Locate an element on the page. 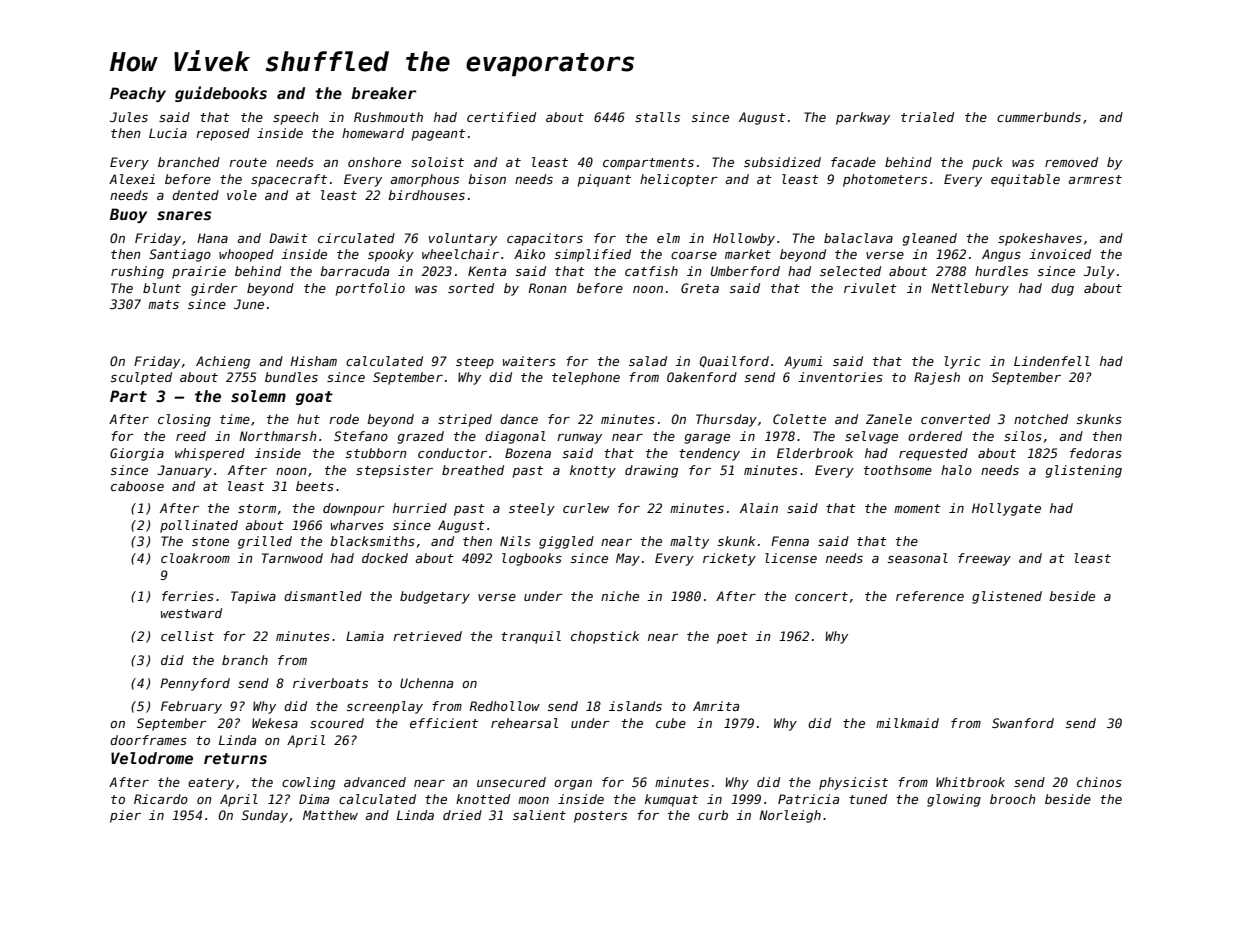 The image size is (1233, 952). Lindenfell is located at coordinates (1052, 361).
